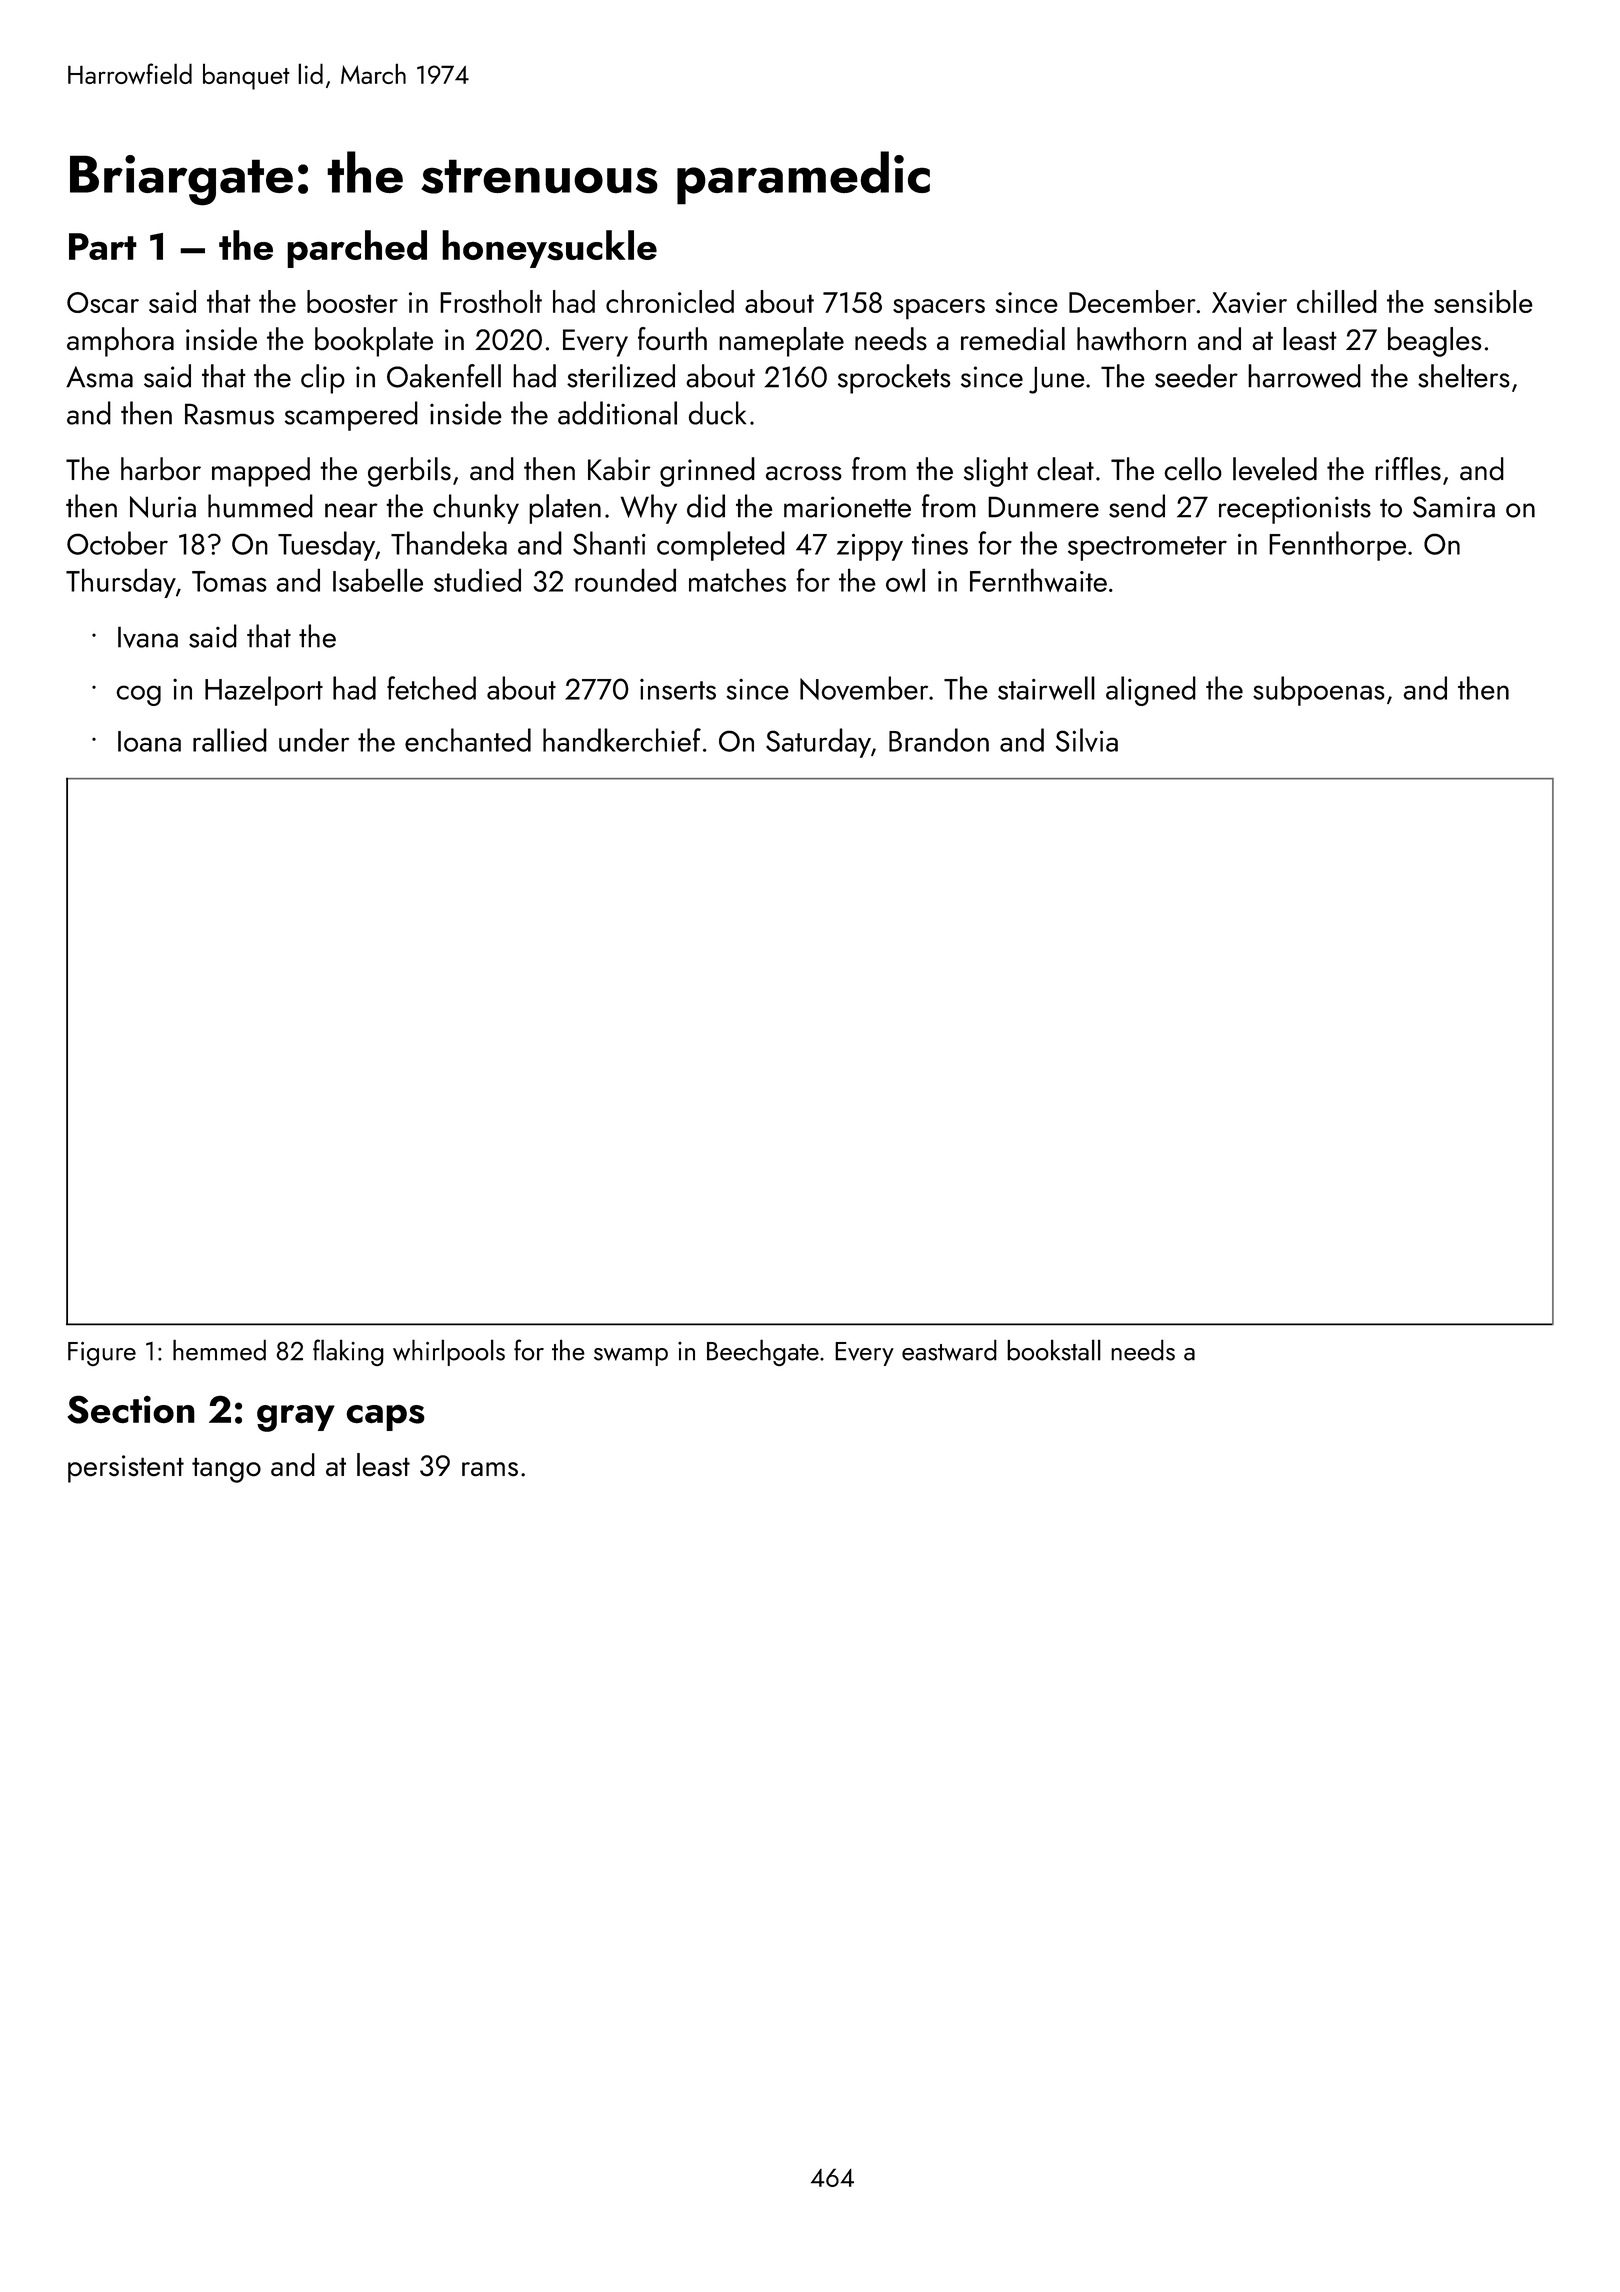  Describe the element at coordinates (357, 249) in the document. I see `parched` at that location.
